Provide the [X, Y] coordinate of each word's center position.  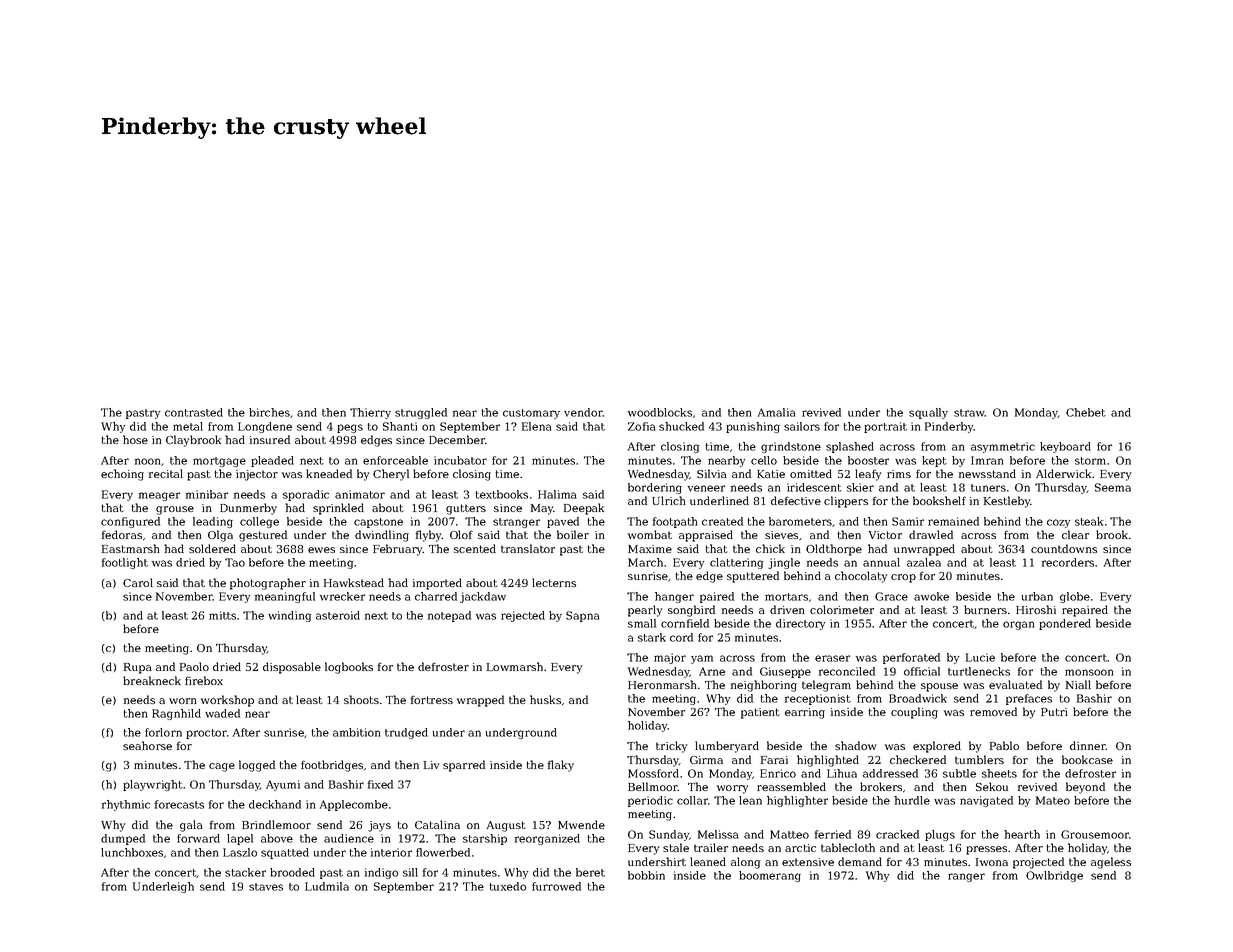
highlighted [828, 761]
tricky [671, 747]
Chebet [1086, 412]
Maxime [650, 549]
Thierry [370, 413]
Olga [220, 536]
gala [191, 826]
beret [590, 872]
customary [531, 414]
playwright [153, 785]
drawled [931, 534]
